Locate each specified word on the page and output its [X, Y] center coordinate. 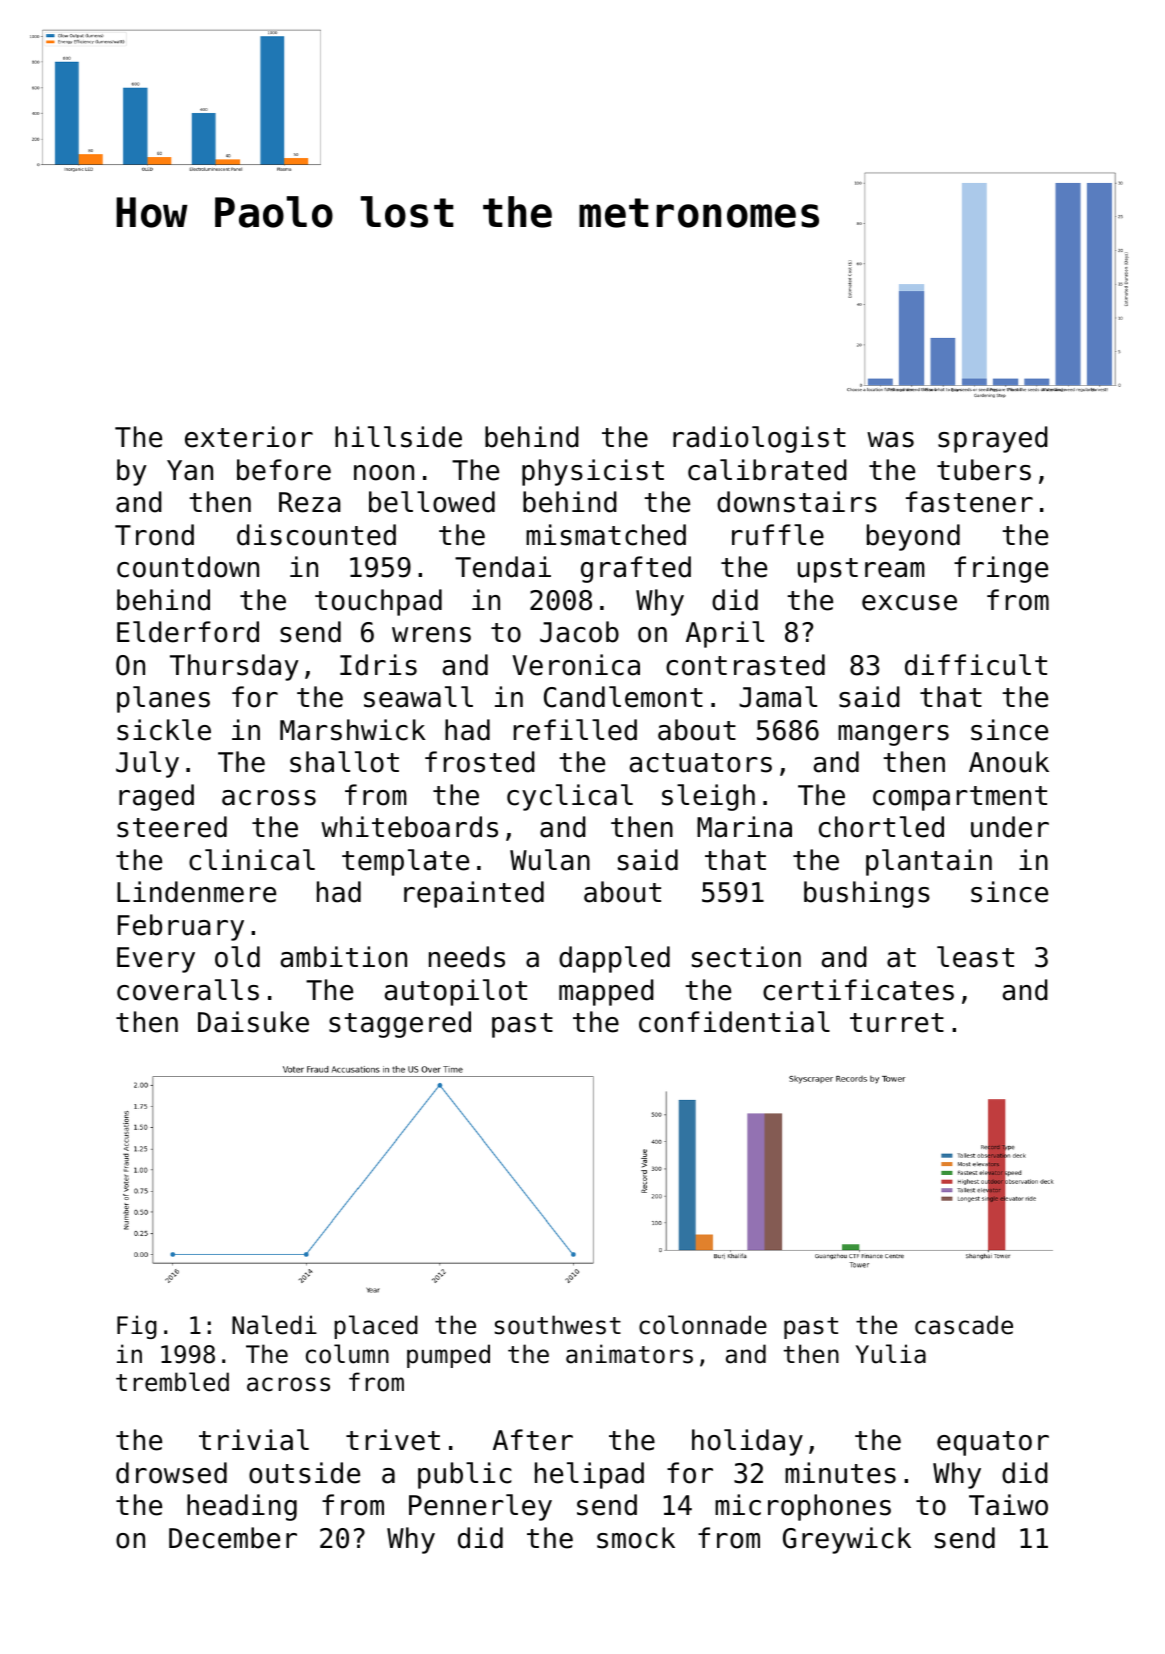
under [1010, 827]
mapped [606, 992]
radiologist [759, 439]
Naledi [274, 1325]
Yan [190, 470]
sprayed [993, 439]
